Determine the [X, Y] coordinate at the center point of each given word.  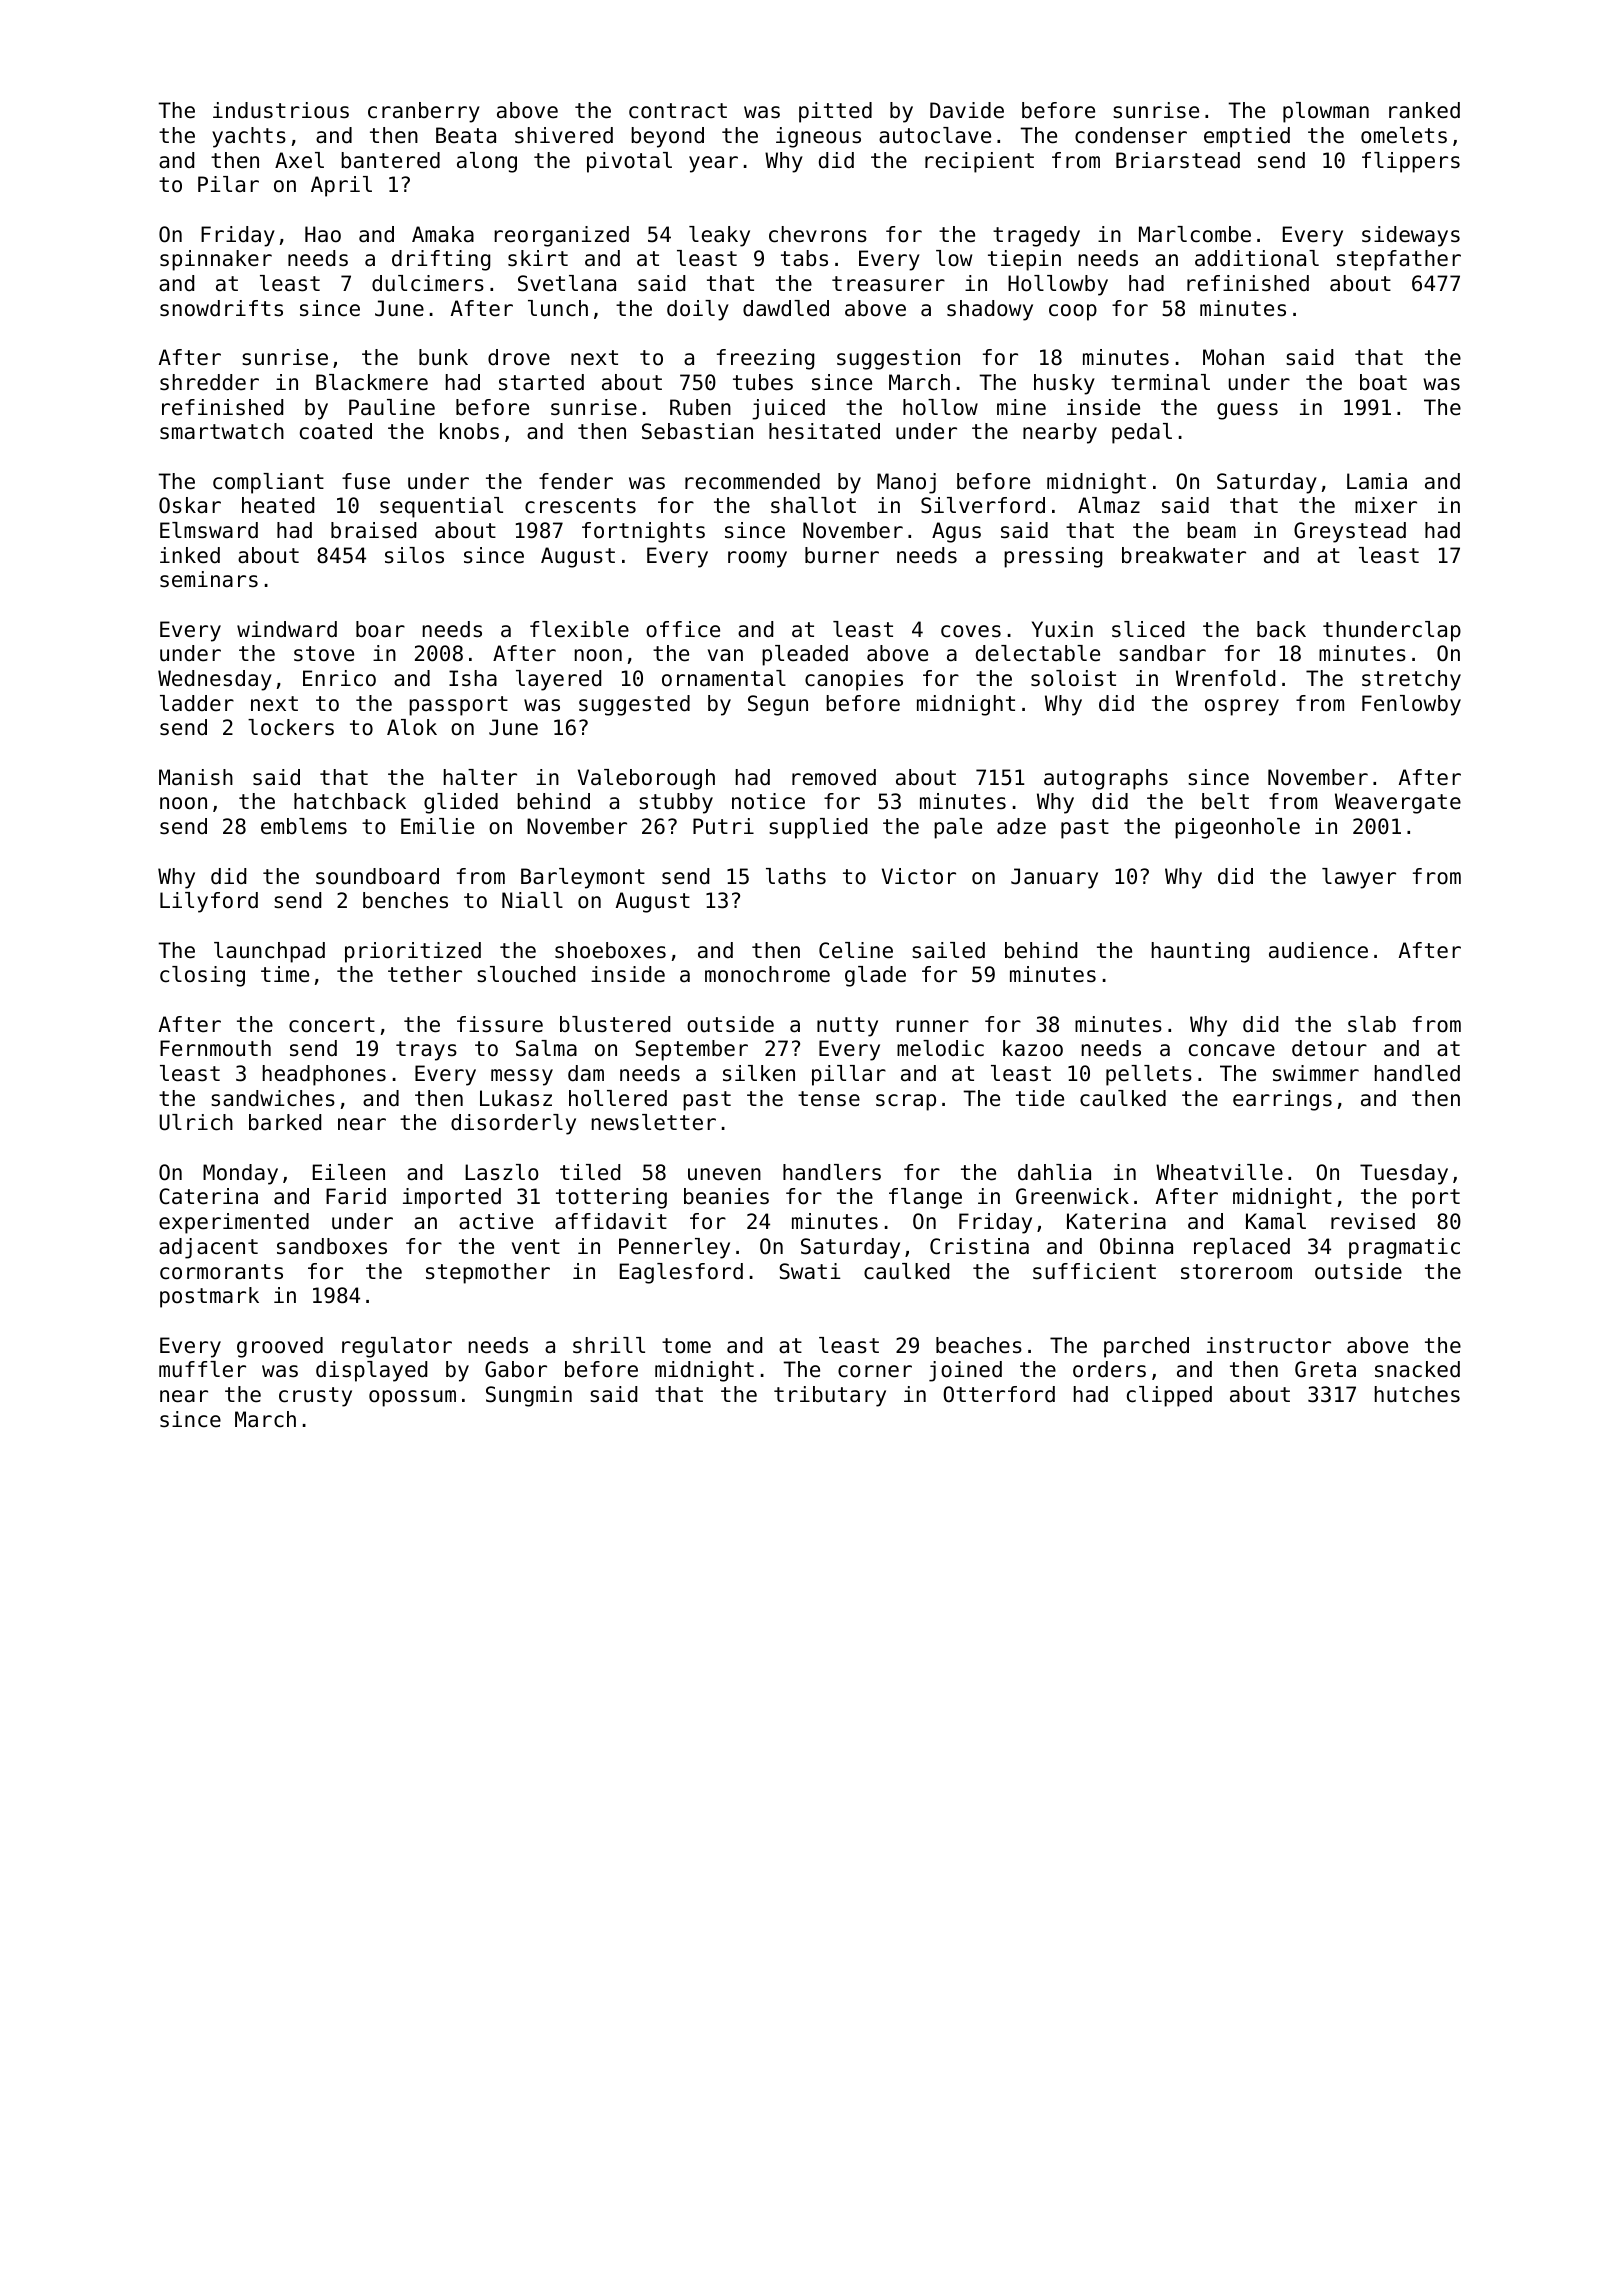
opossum [412, 1398]
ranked [1424, 110]
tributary [830, 1396]
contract [678, 111]
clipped [1169, 1396]
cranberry [424, 112]
